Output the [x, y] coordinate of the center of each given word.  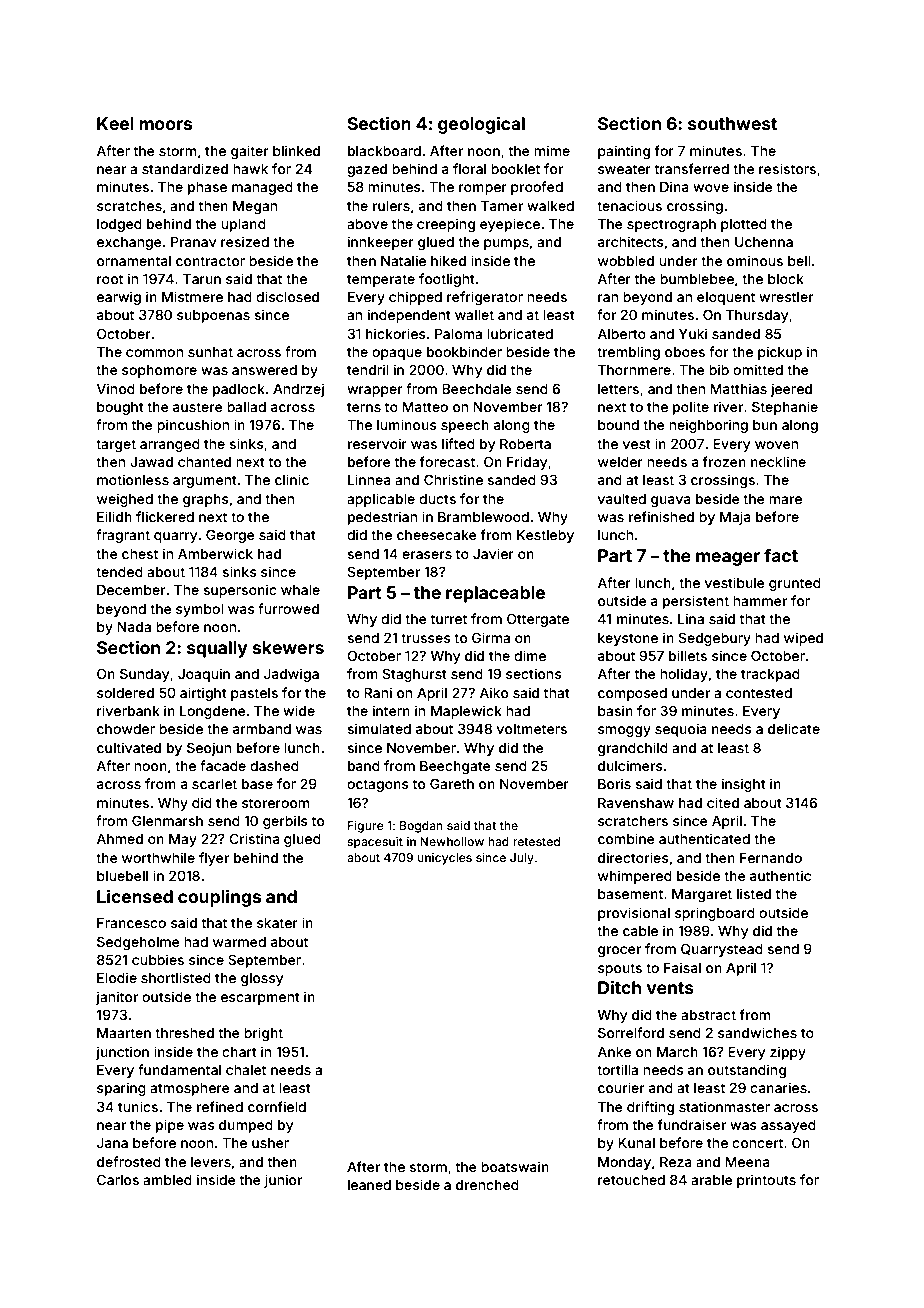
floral [469, 168]
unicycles [445, 859]
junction [122, 1053]
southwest [732, 123]
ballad [246, 407]
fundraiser [692, 1124]
